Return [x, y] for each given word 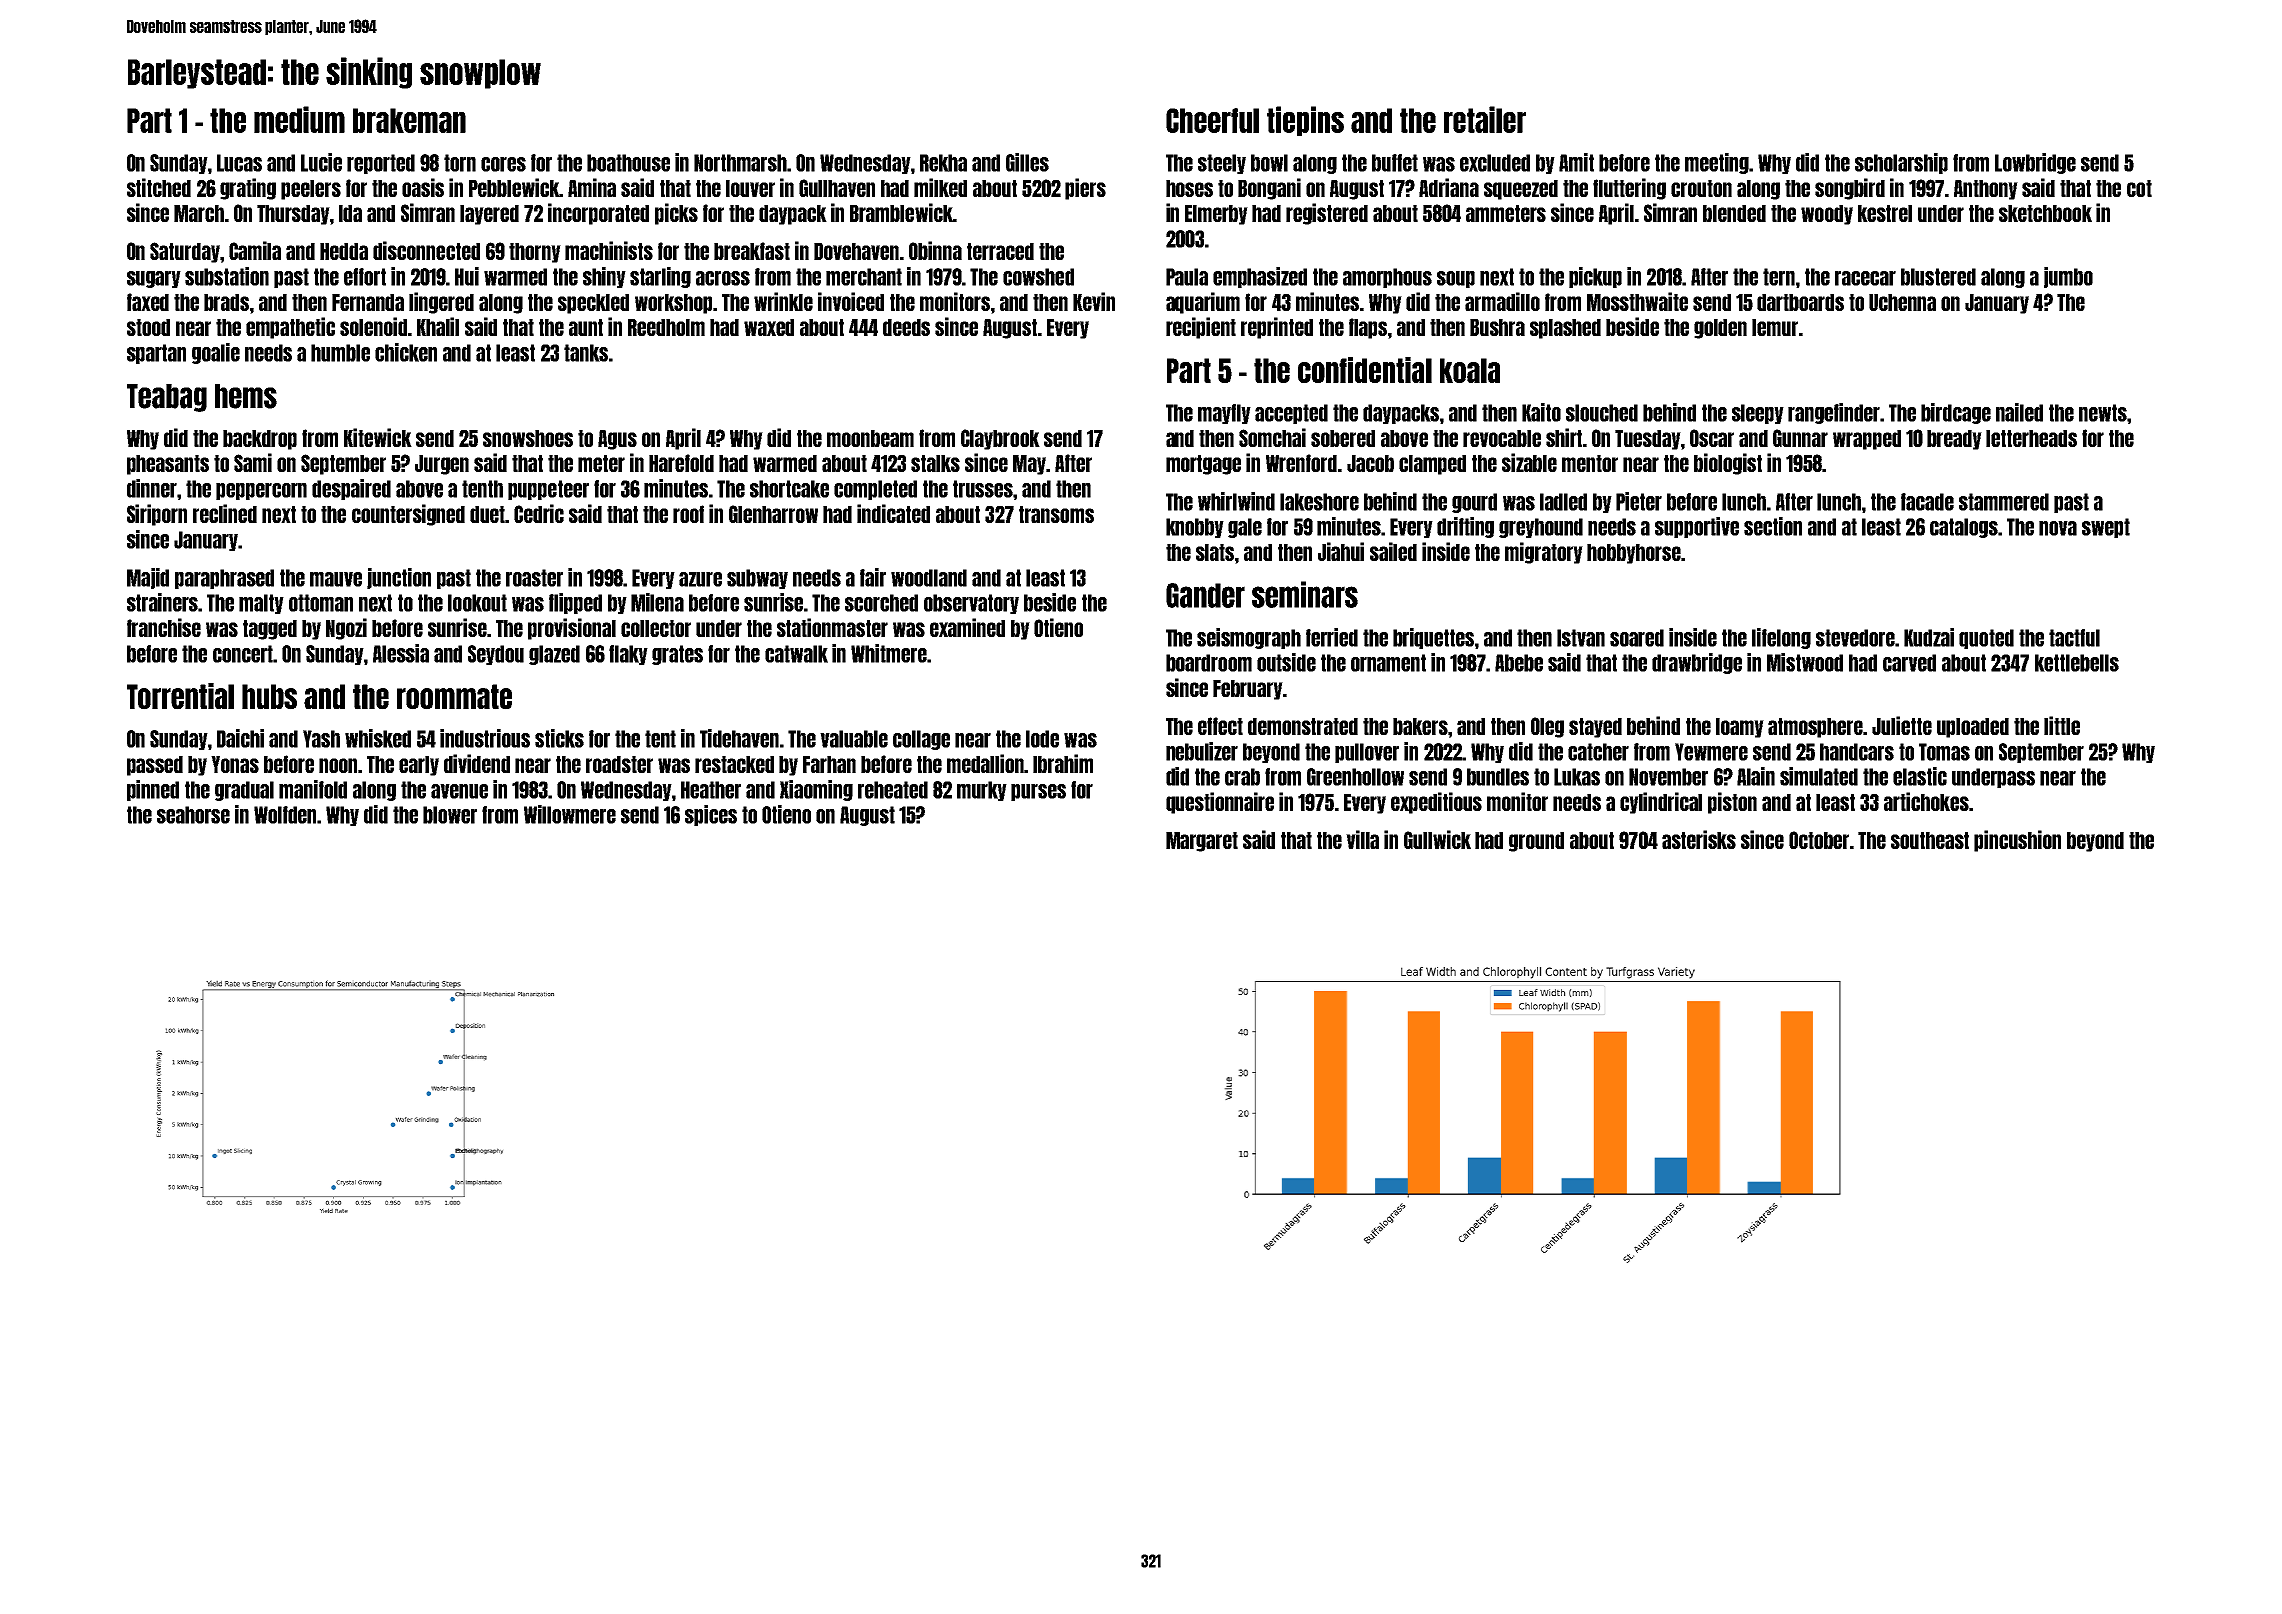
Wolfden [285, 815]
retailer [1485, 119]
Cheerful [1212, 120]
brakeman [409, 120]
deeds [906, 327]
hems [246, 396]
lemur [1775, 327]
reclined [225, 513]
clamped [1432, 465]
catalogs [1964, 528]
